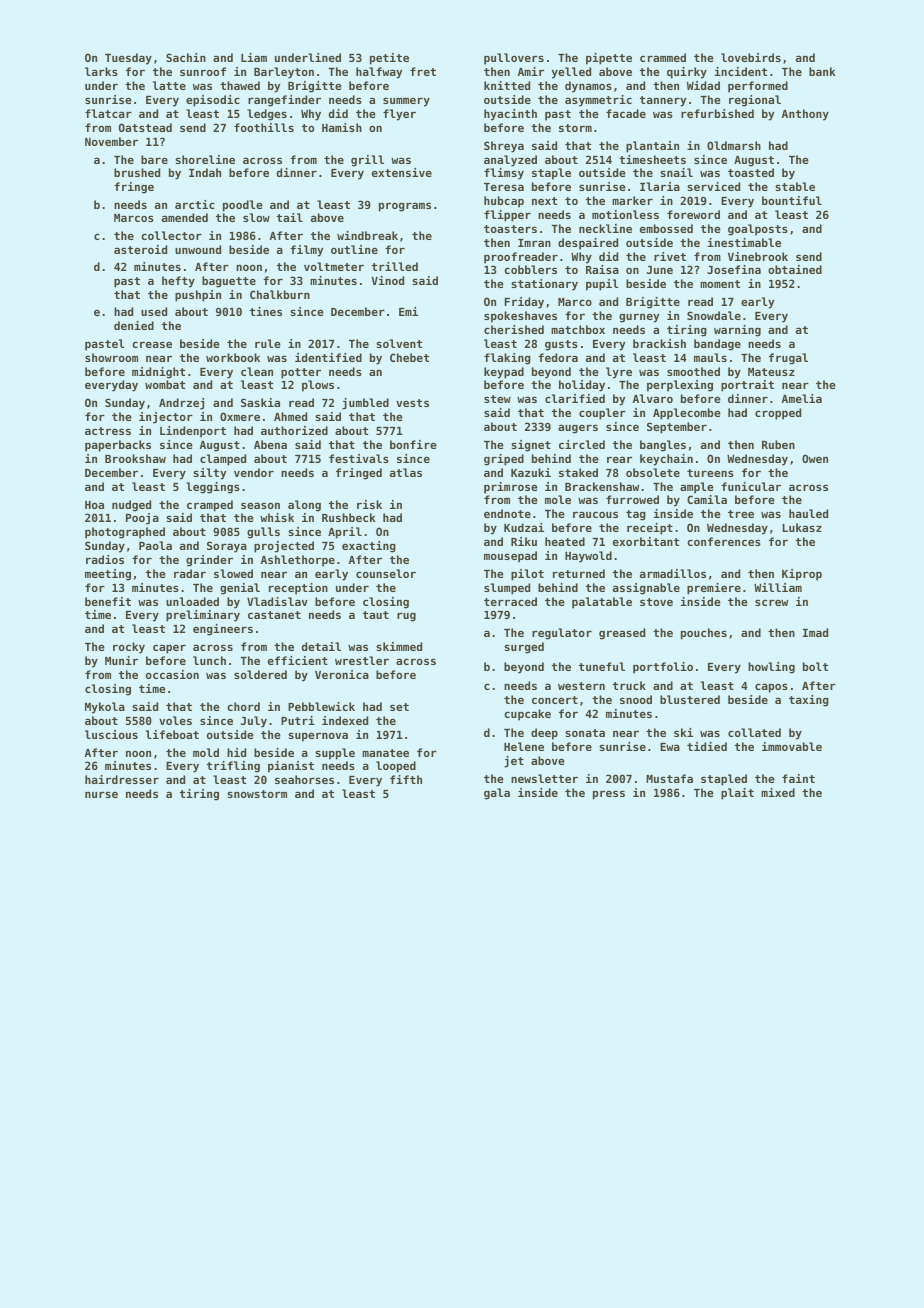 The image size is (924, 1308). What do you see at coordinates (802, 527) in the page?
I see `Lukasz` at bounding box center [802, 527].
